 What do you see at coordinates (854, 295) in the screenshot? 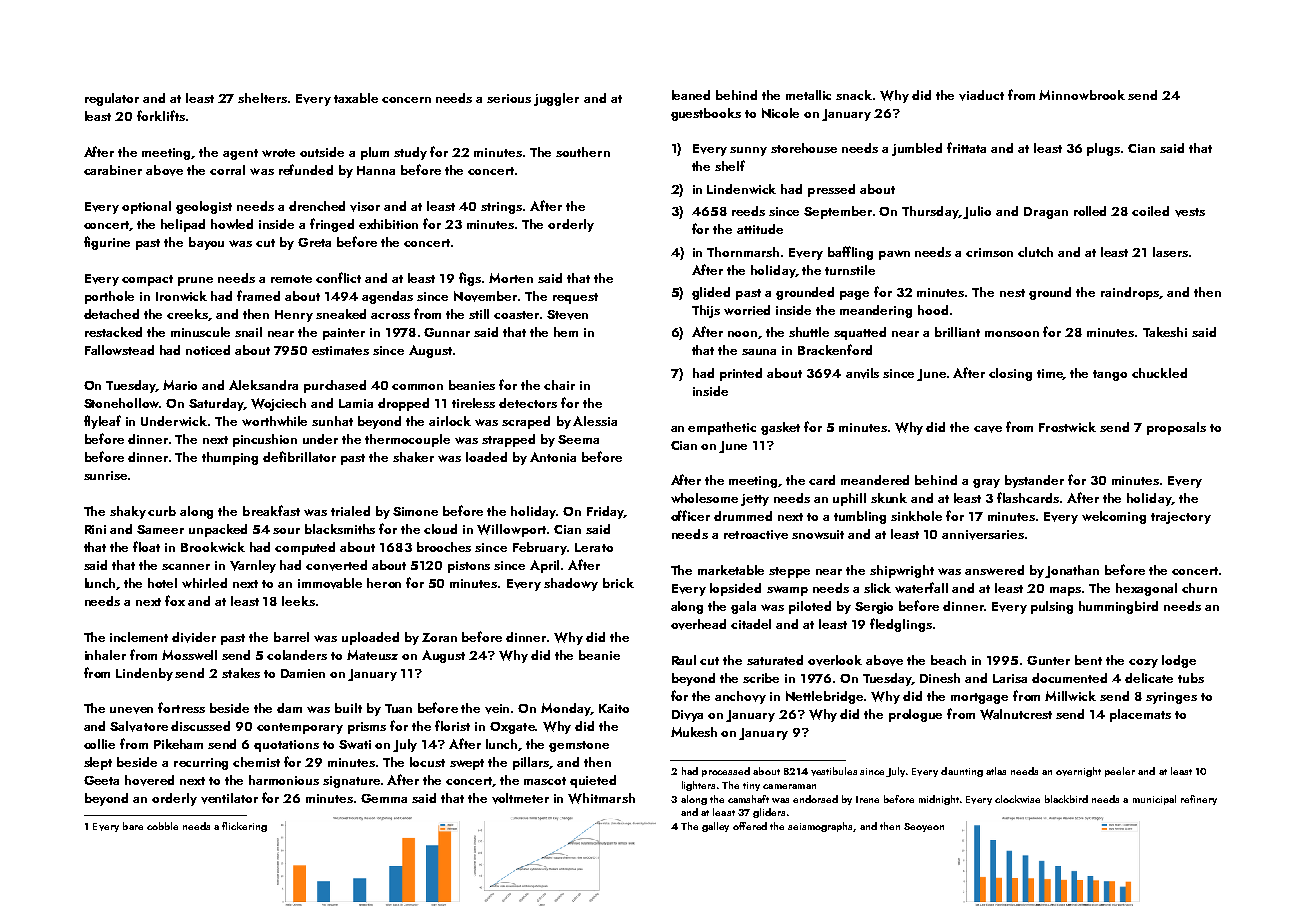
I see `page` at bounding box center [854, 295].
